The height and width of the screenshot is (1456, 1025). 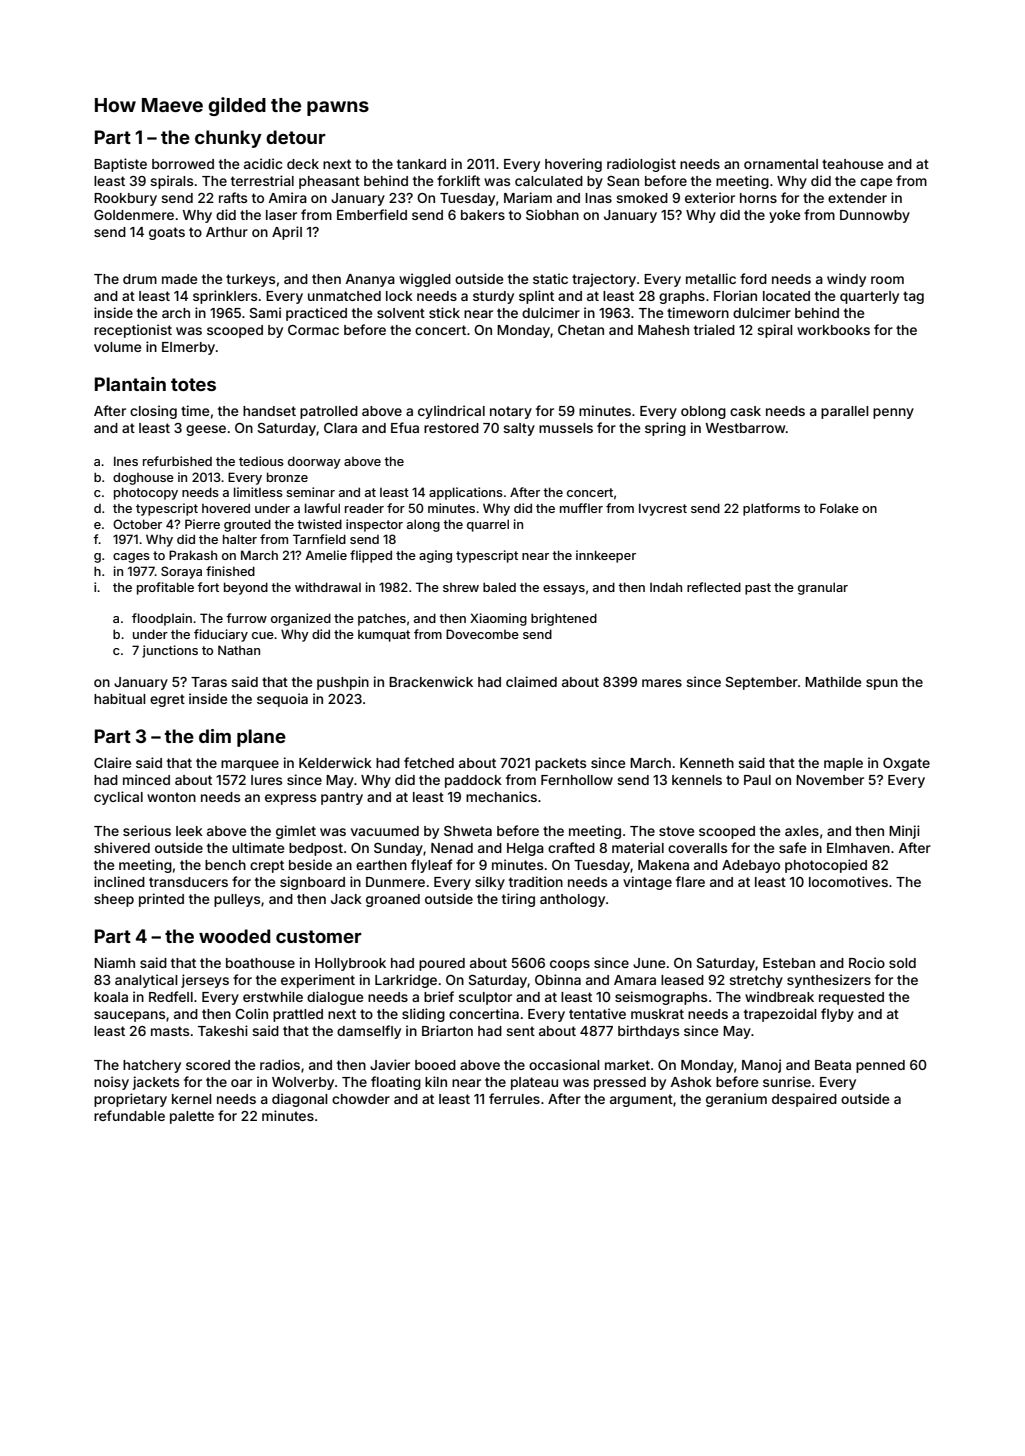 I want to click on claimed, so click(x=531, y=681).
